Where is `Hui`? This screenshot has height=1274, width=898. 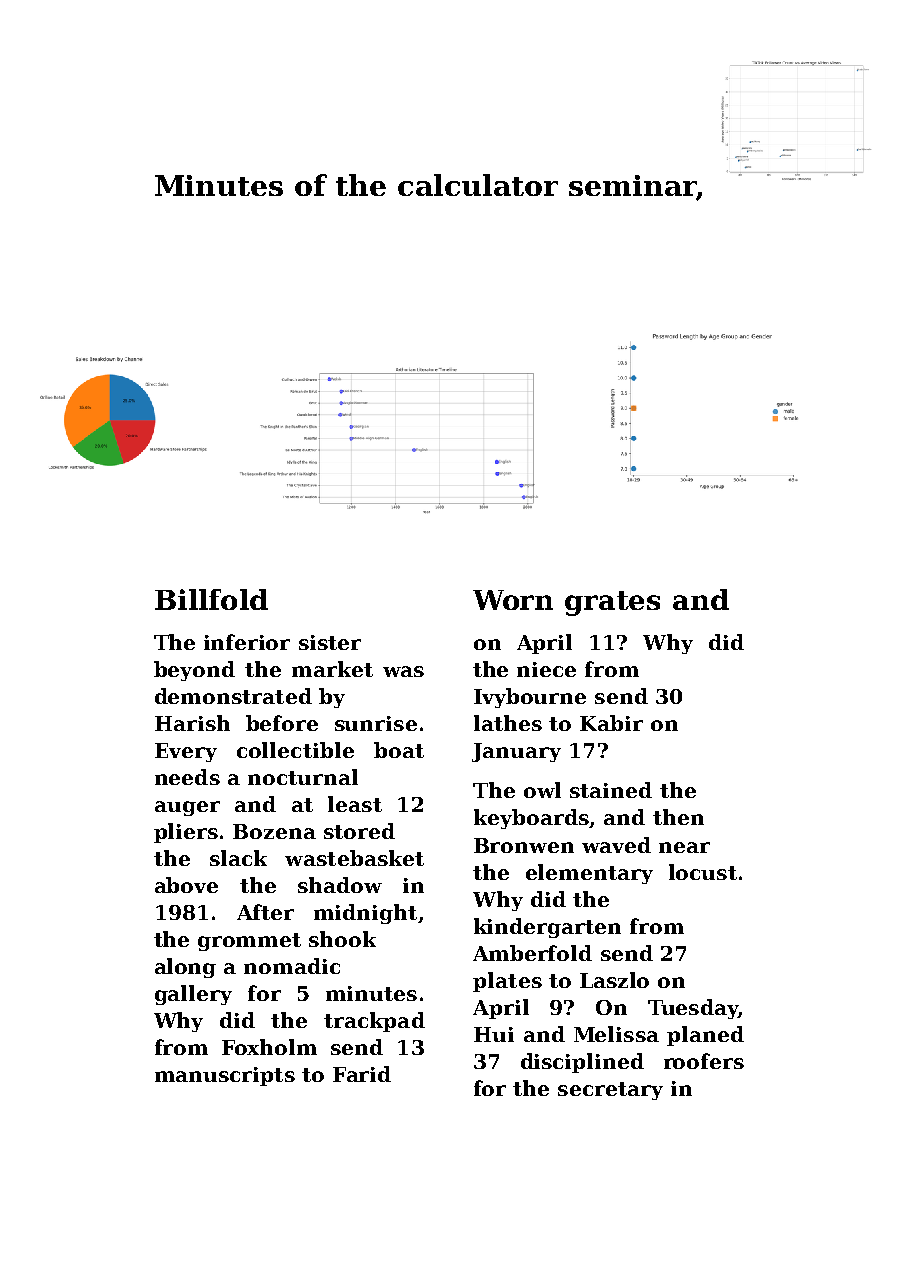
Hui is located at coordinates (494, 1034).
